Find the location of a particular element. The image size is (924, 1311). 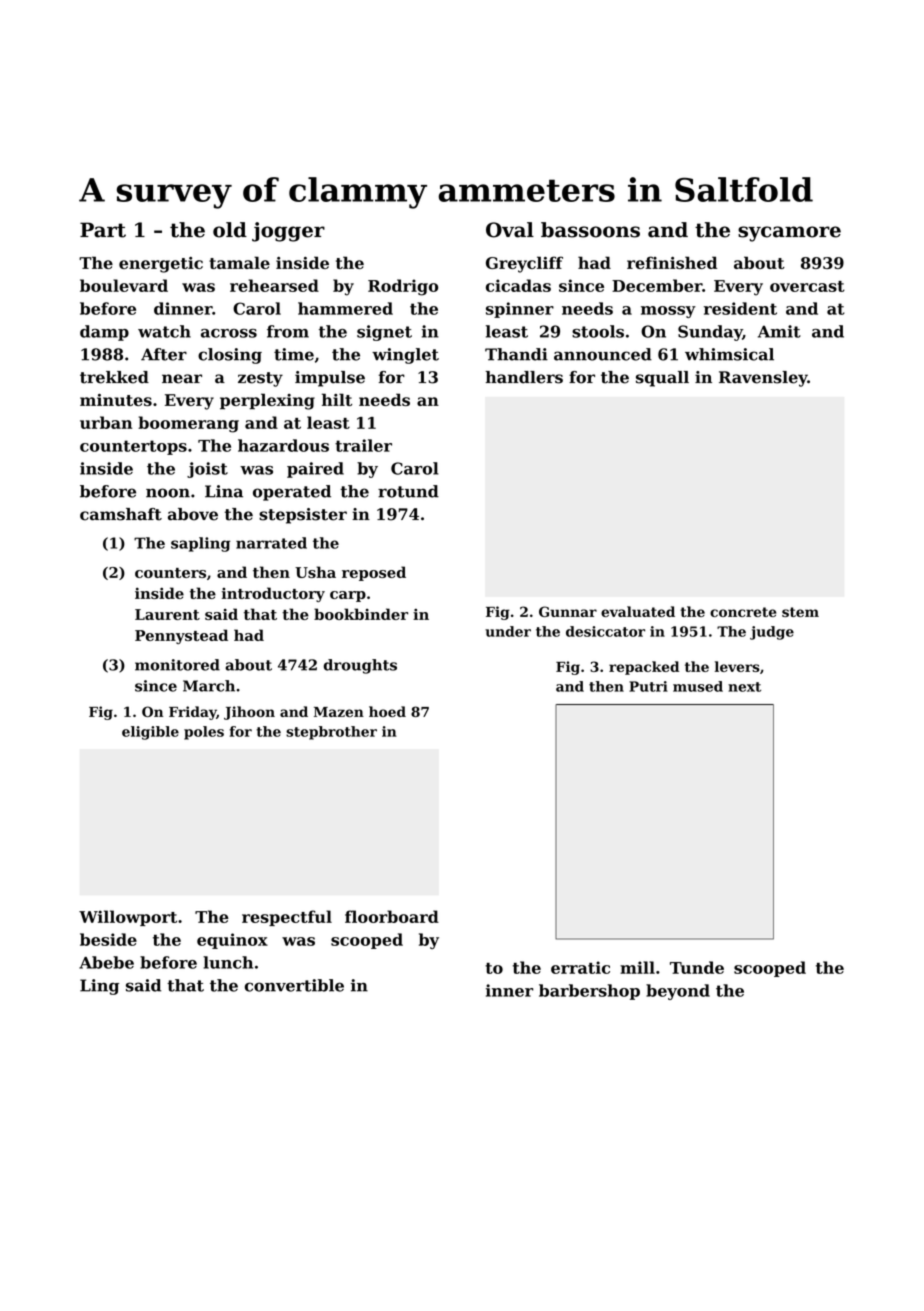

hoed is located at coordinates (387, 711).
